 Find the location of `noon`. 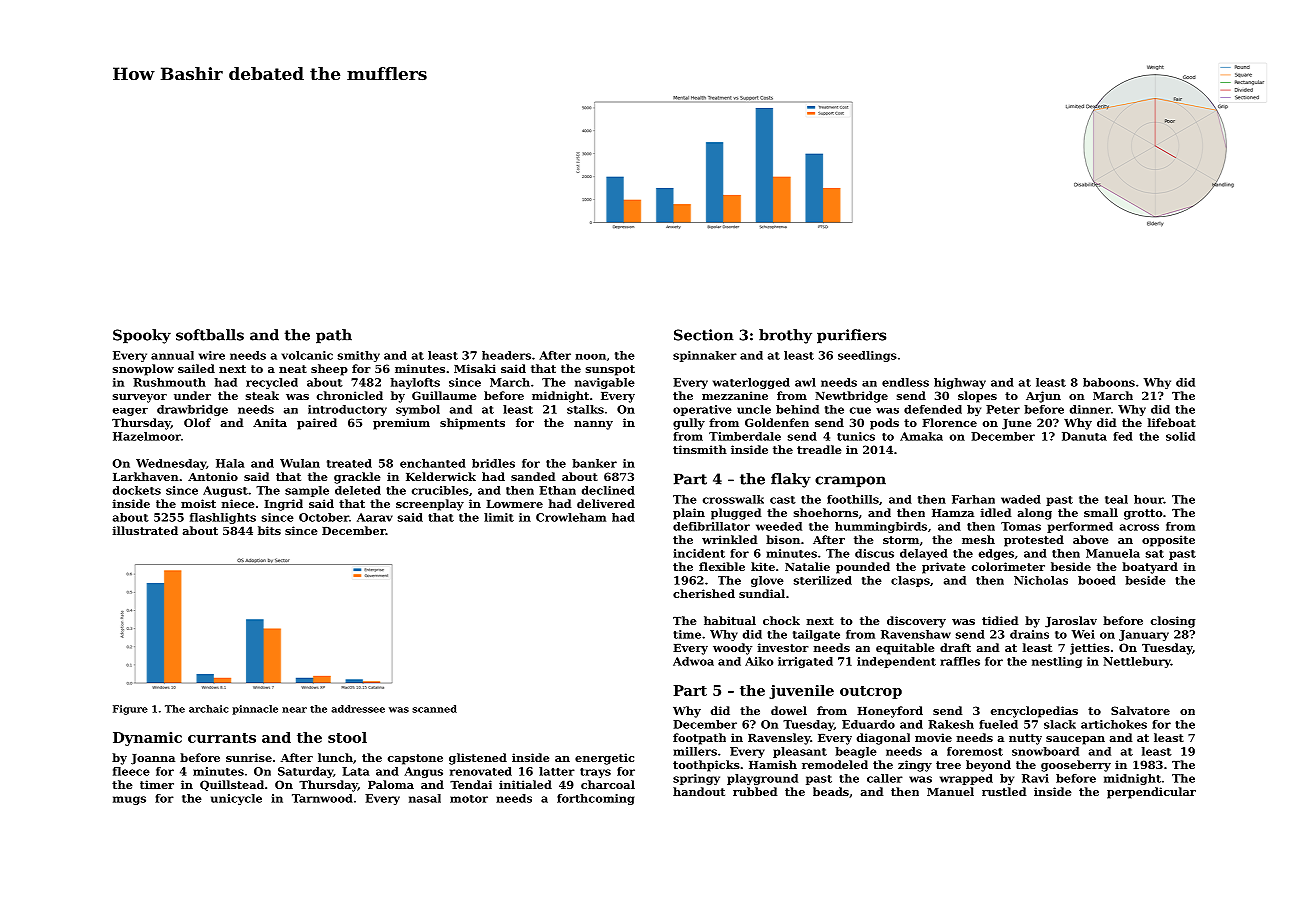

noon is located at coordinates (590, 357).
